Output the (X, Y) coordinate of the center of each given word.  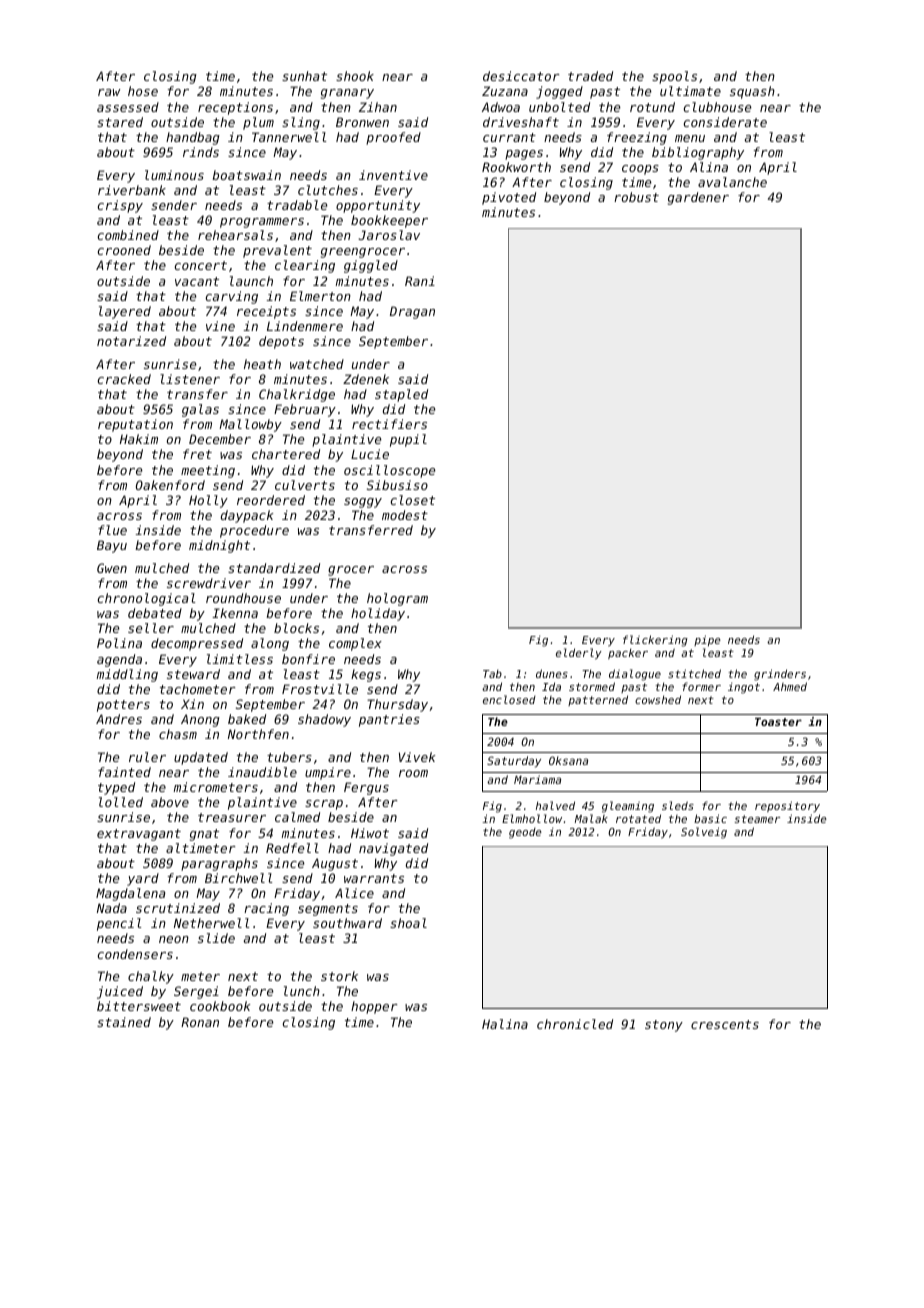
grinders (780, 675)
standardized (274, 568)
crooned (124, 250)
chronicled (575, 1024)
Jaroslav (389, 235)
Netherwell (211, 923)
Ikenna (235, 613)
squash (752, 92)
